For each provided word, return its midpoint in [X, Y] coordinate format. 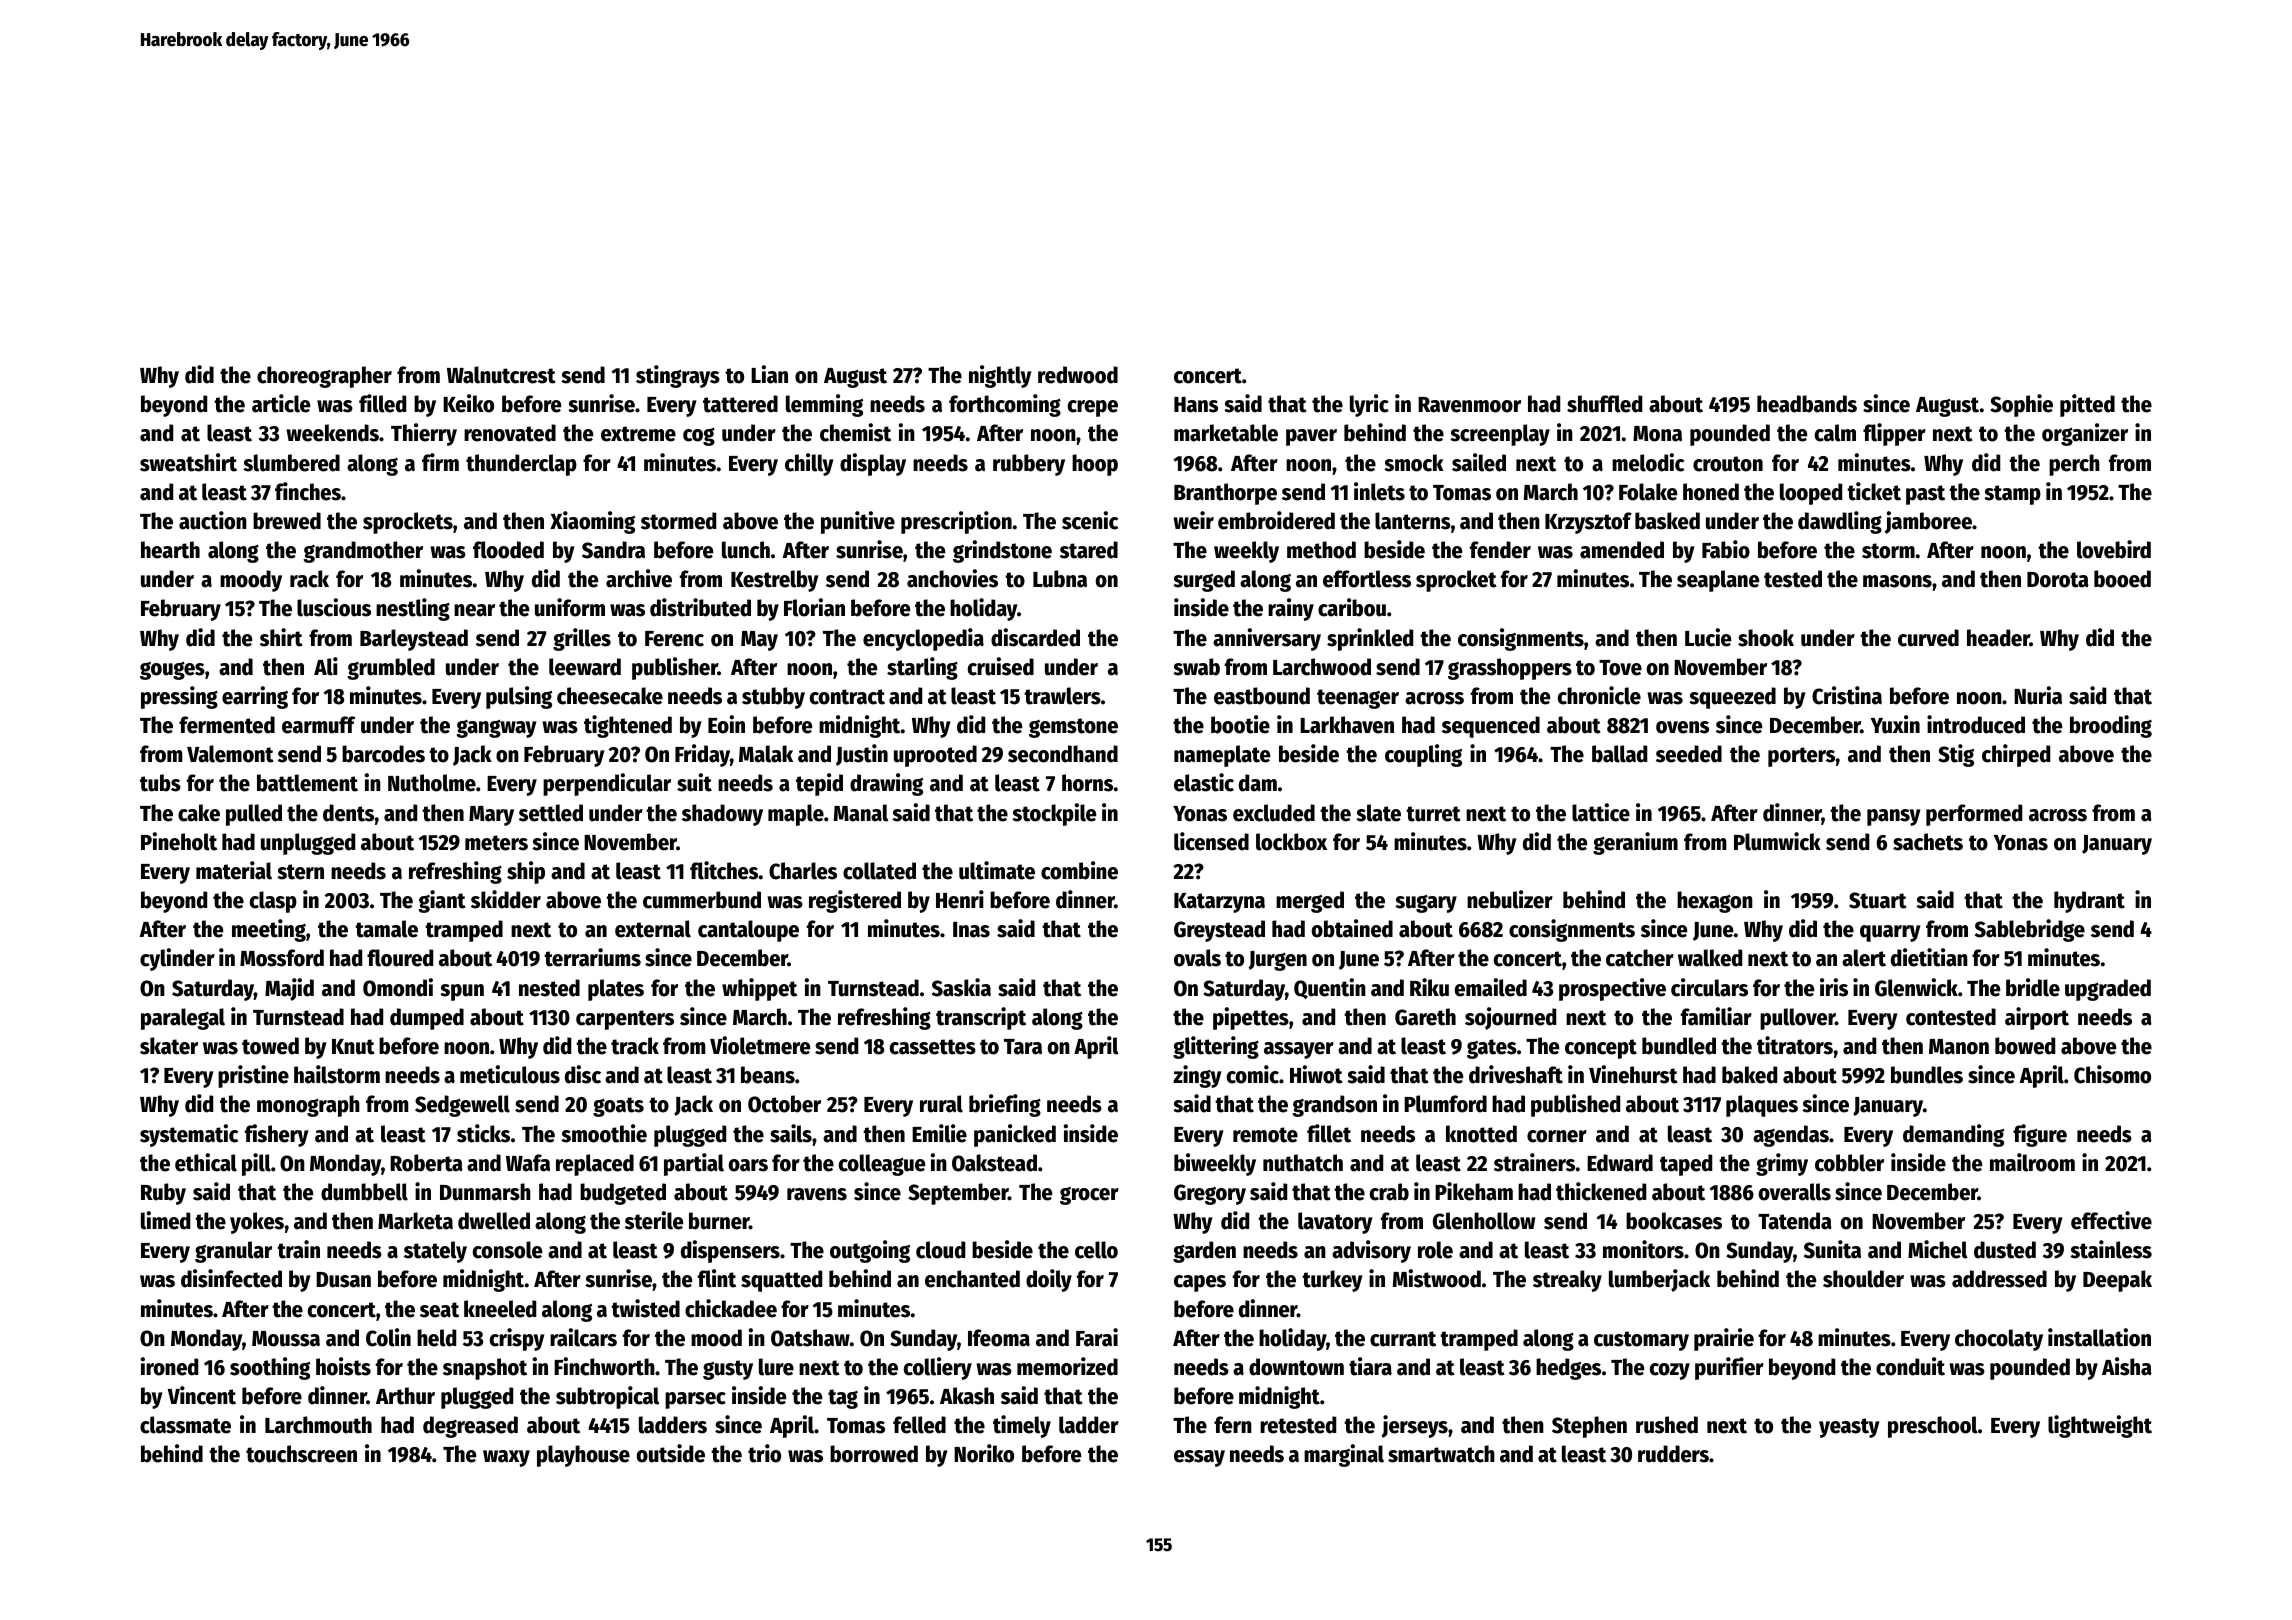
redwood [1078, 375]
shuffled [1604, 404]
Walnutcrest [501, 375]
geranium [1635, 843]
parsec [695, 1400]
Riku [1429, 987]
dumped [427, 1019]
